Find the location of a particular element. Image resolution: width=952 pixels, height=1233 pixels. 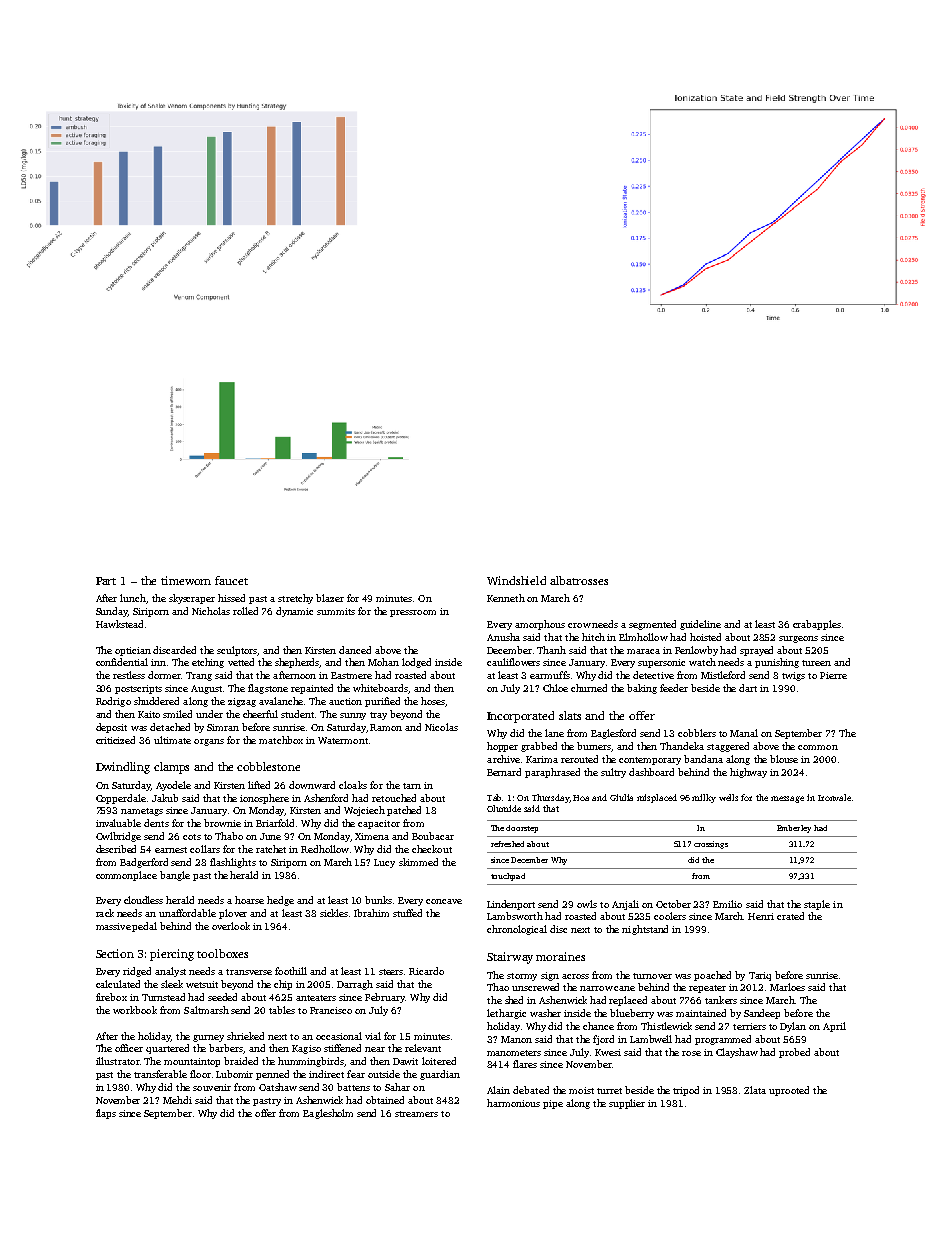

under is located at coordinates (209, 714).
